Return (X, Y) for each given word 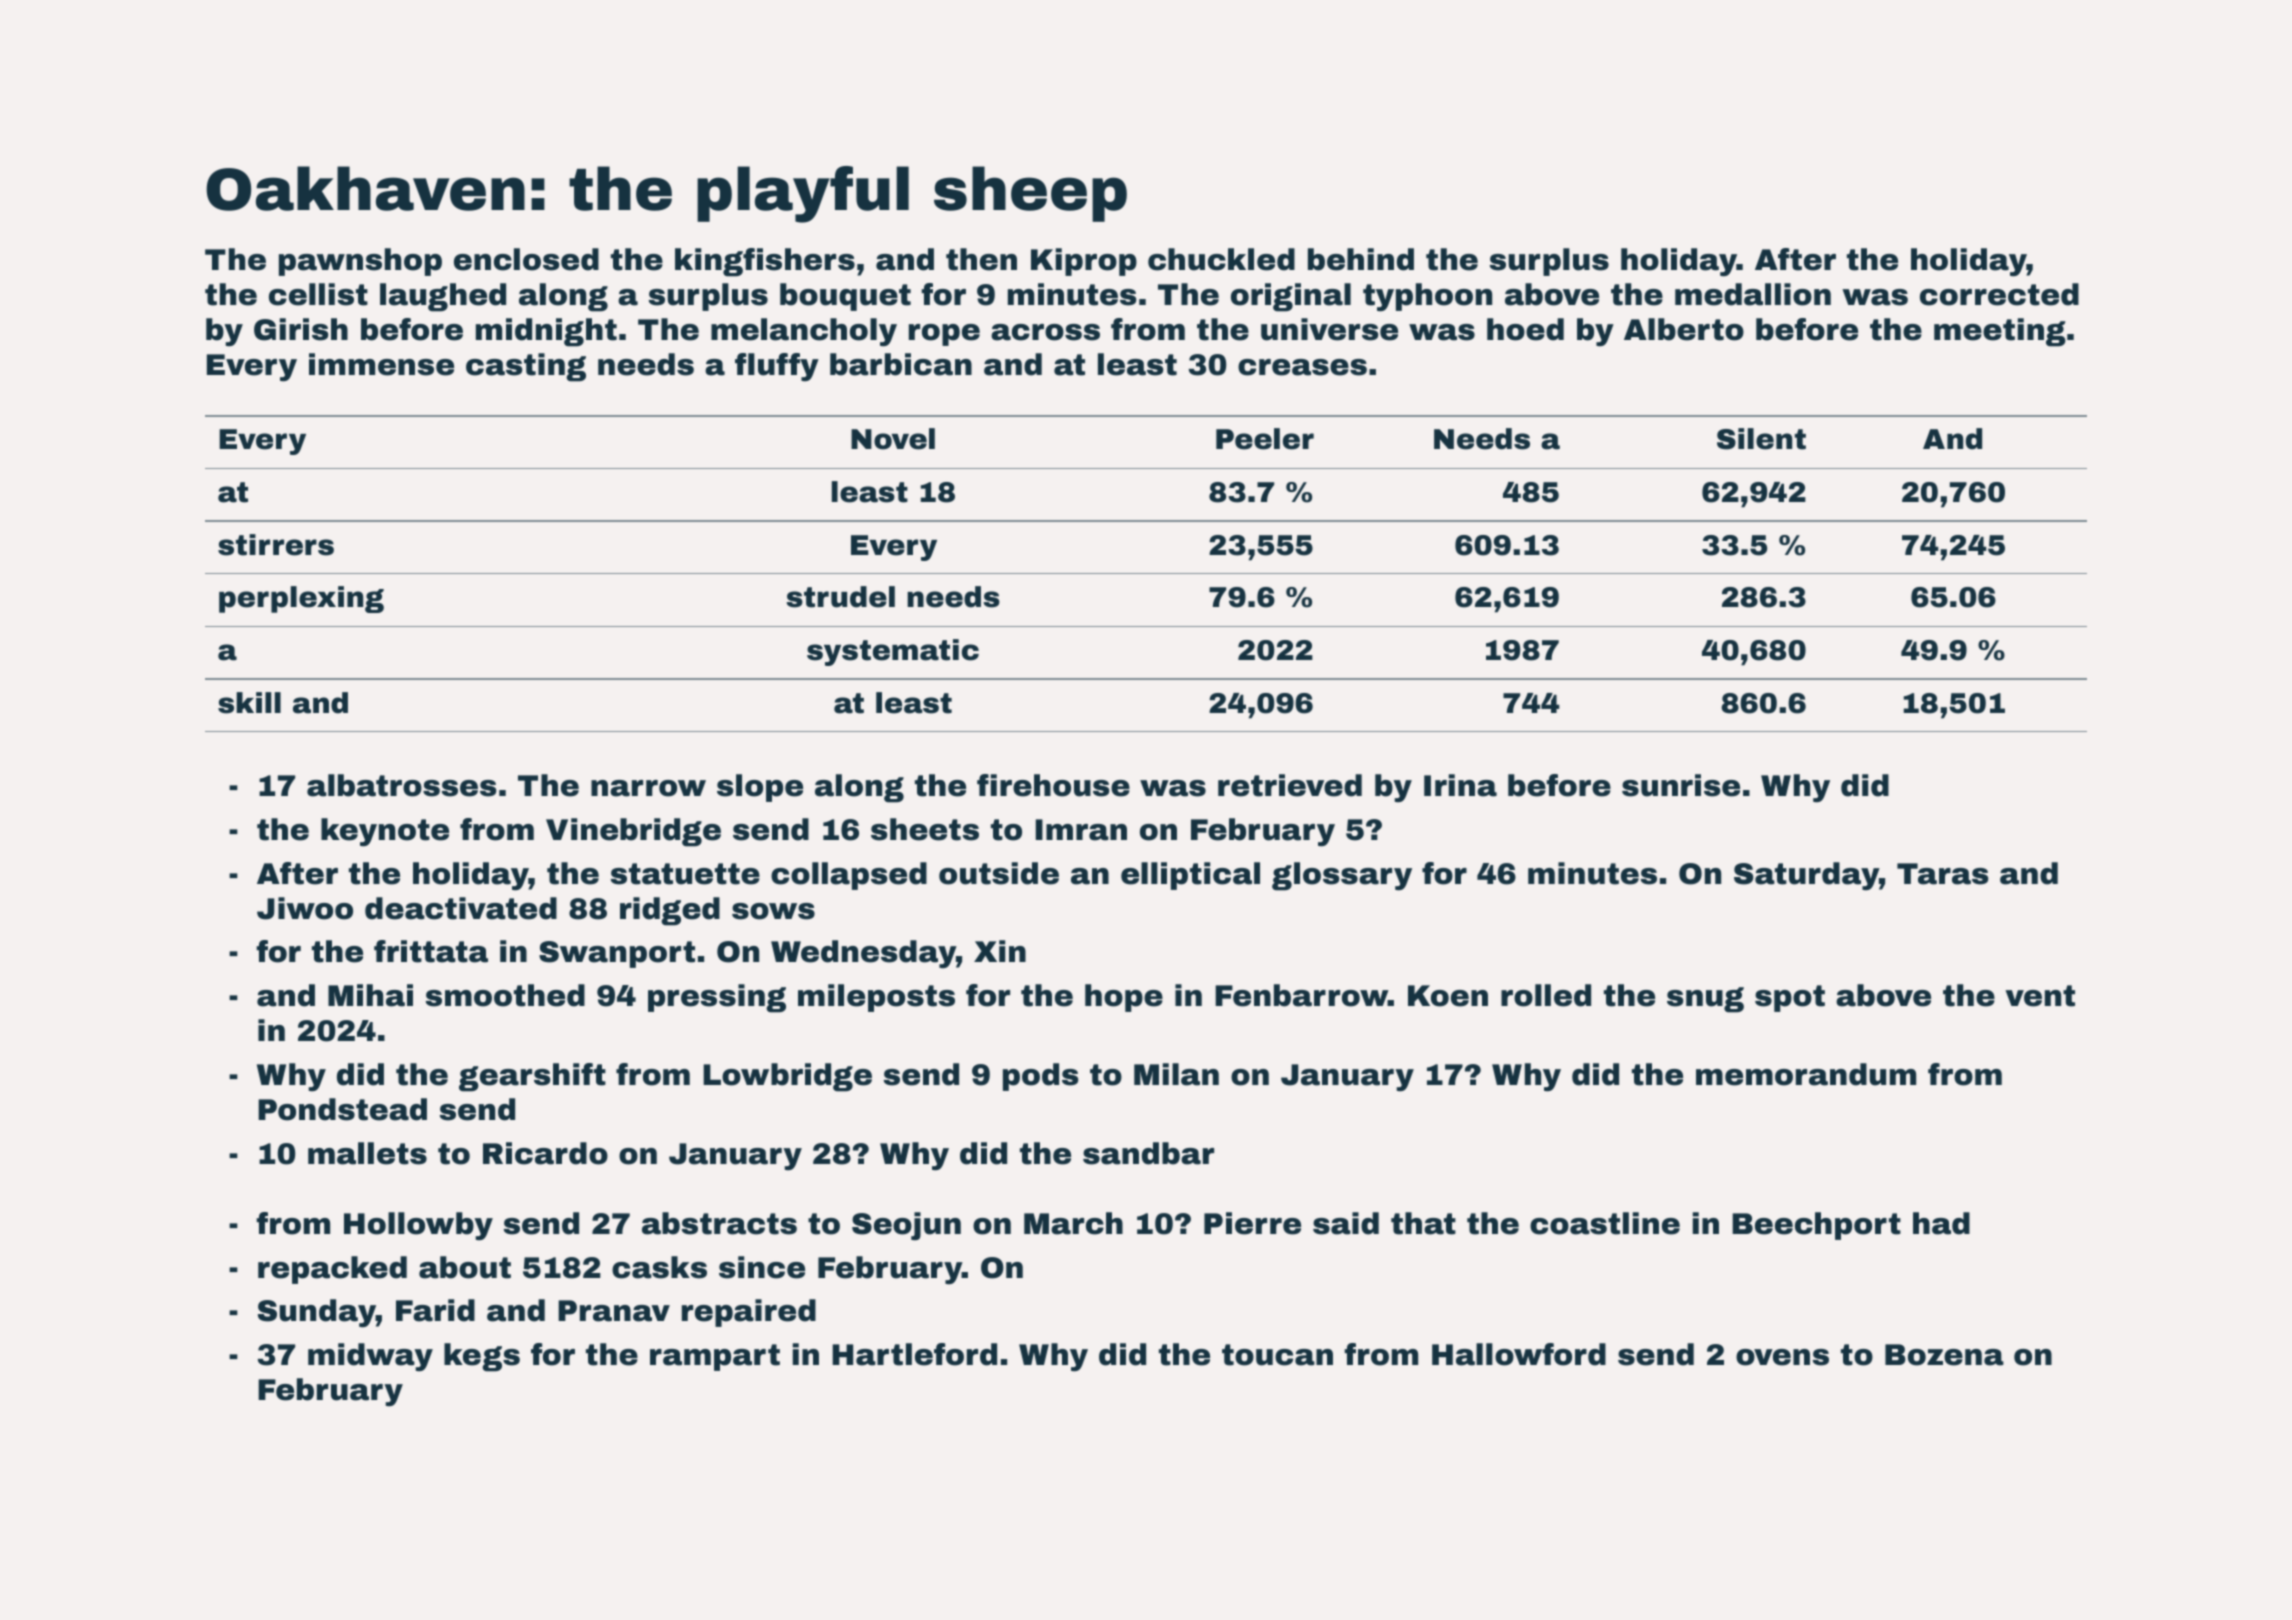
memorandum (1806, 1074)
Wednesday (863, 954)
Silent (1761, 439)
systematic (893, 652)
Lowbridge (787, 1077)
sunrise (1681, 785)
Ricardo (545, 1153)
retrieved (1290, 785)
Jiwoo (305, 908)
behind (1361, 259)
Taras (1943, 874)
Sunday (317, 1313)
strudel (841, 597)
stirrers (276, 545)
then (981, 259)
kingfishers (765, 262)
